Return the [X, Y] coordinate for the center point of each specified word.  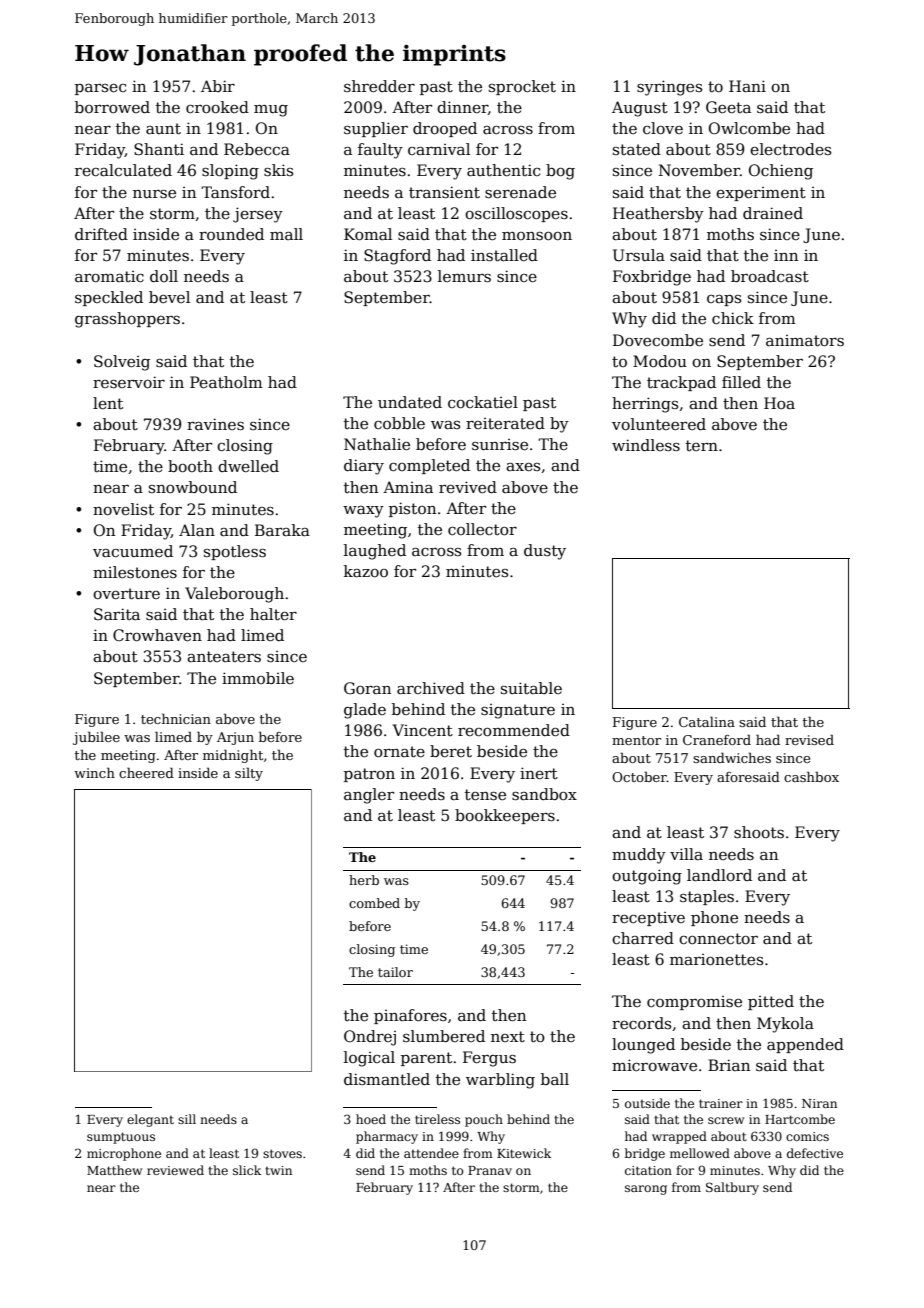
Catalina [707, 721]
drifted [101, 234]
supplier [376, 129]
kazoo [366, 571]
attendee [431, 1153]
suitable [531, 688]
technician [176, 718]
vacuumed [133, 551]
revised [809, 739]
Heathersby [658, 215]
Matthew [114, 1170]
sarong [646, 1190]
